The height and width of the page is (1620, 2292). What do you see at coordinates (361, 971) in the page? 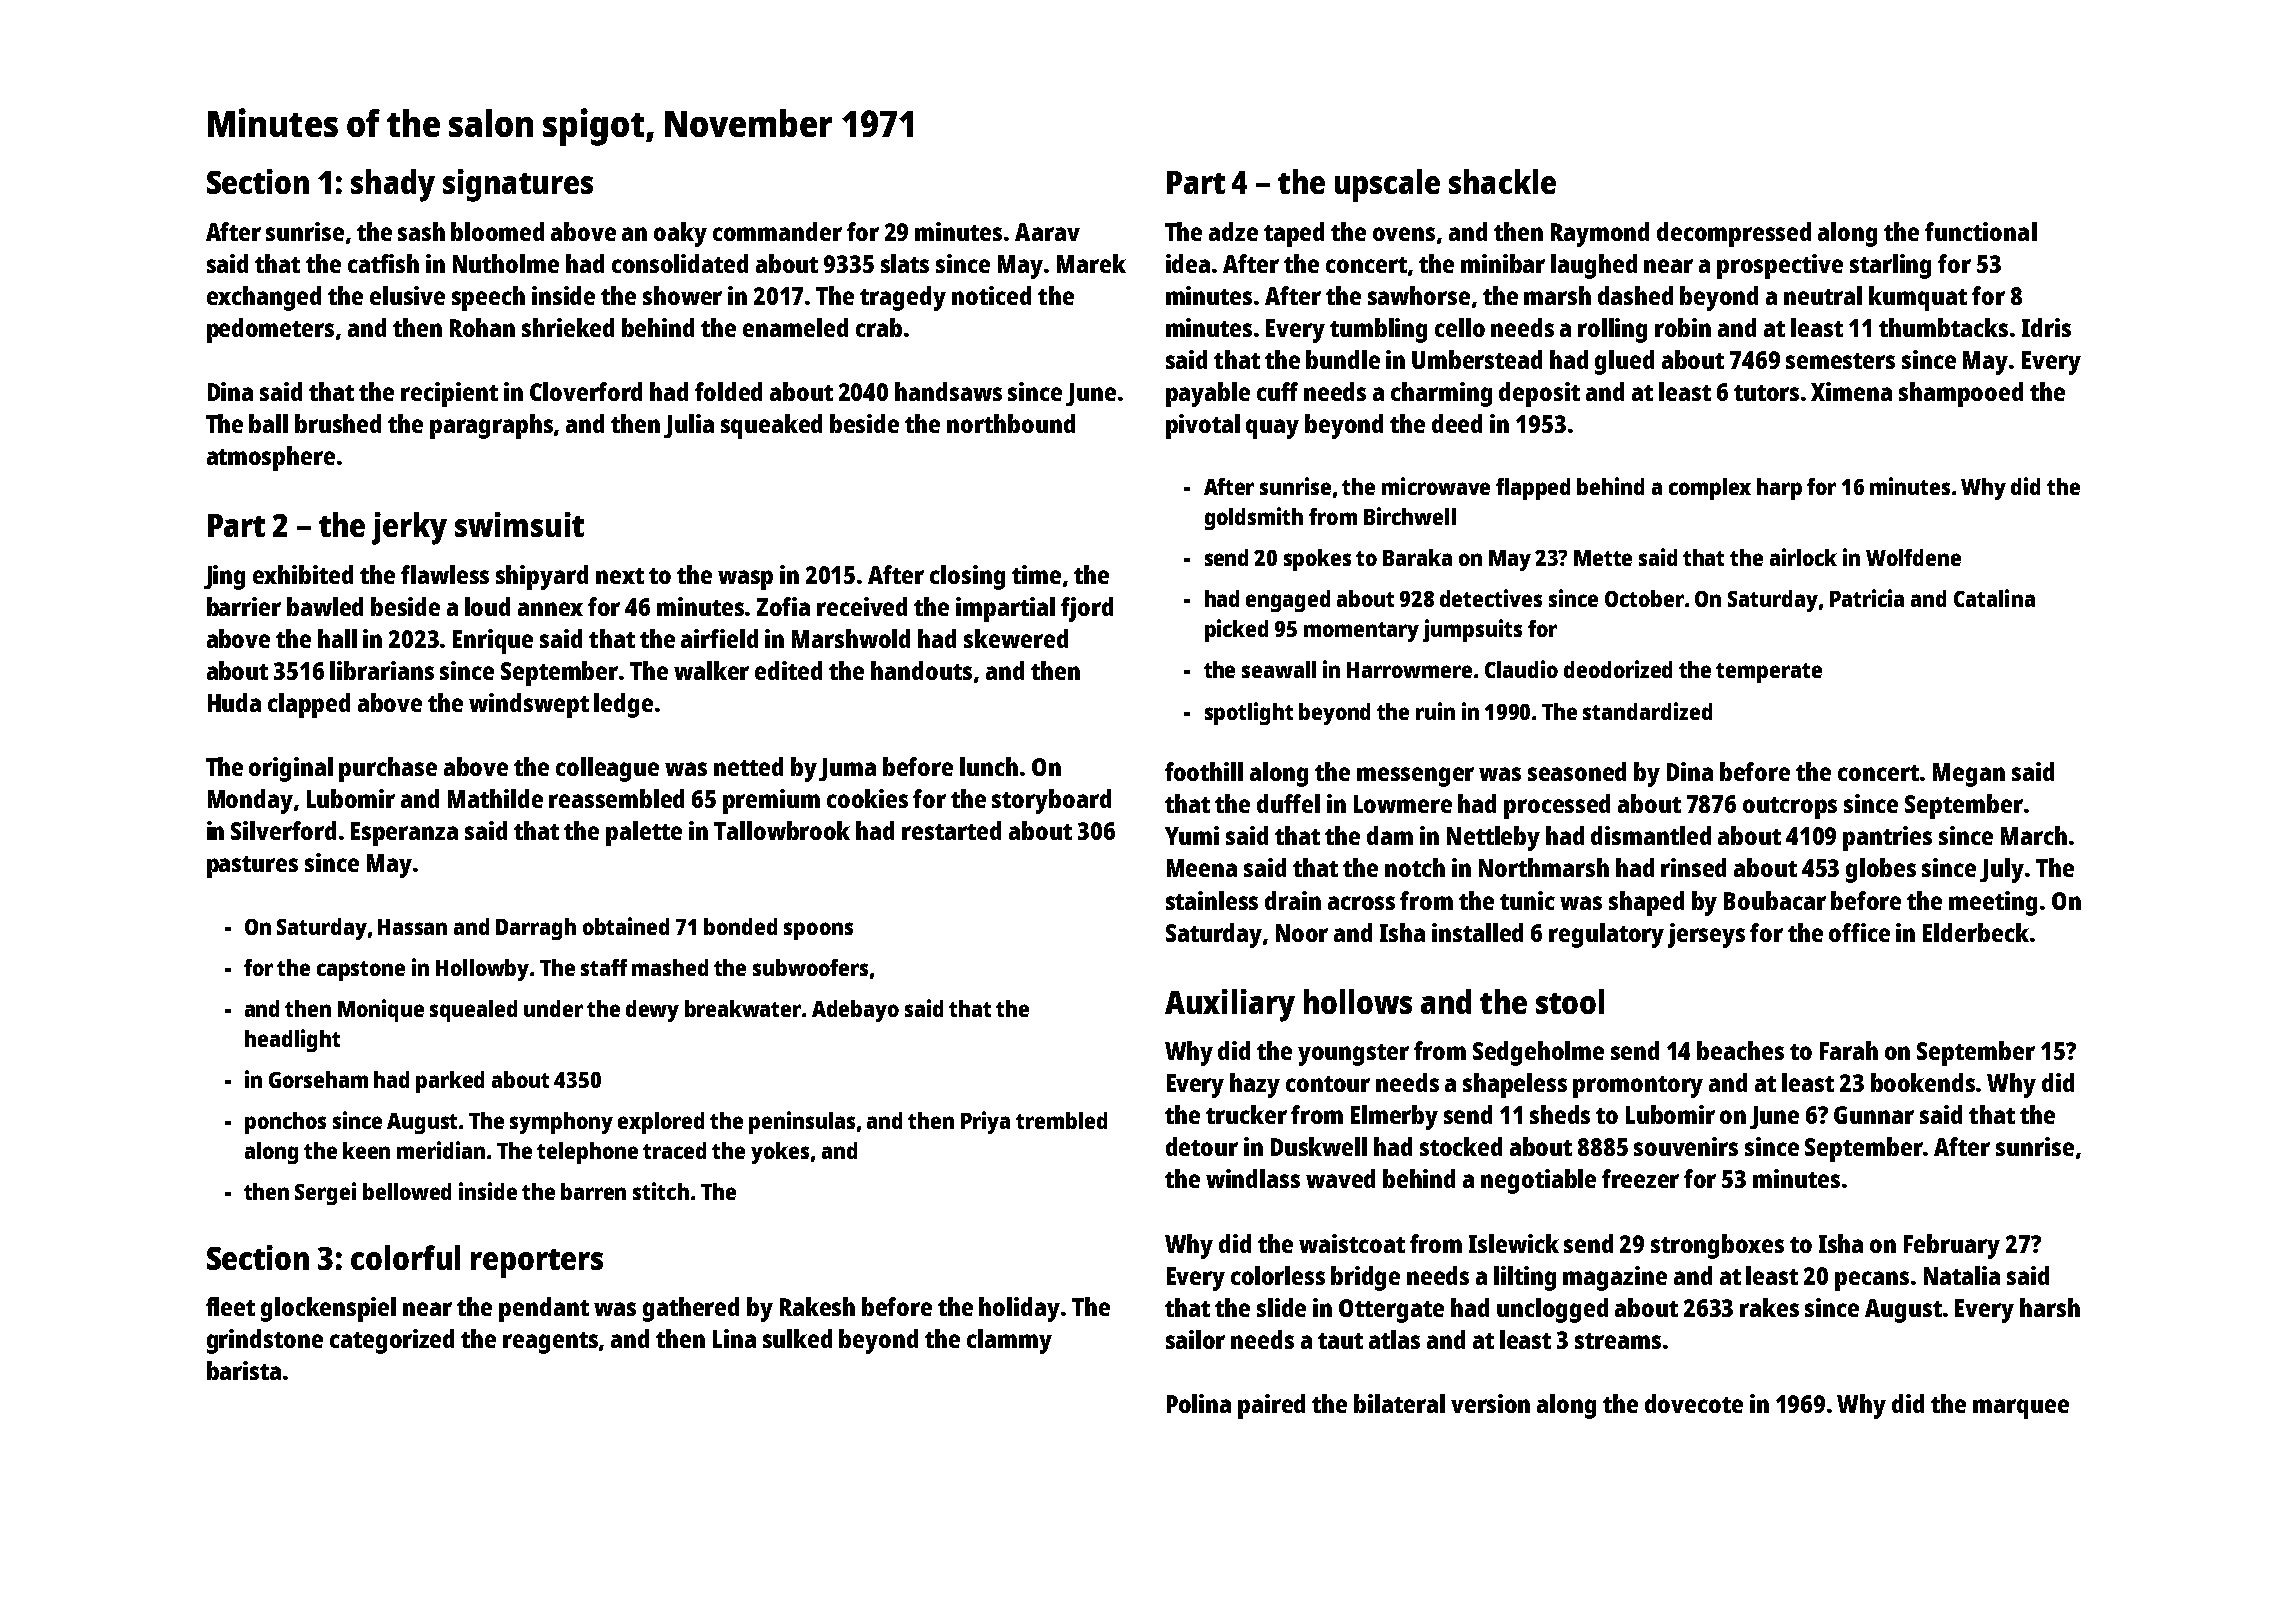
I see `capstone` at bounding box center [361, 971].
